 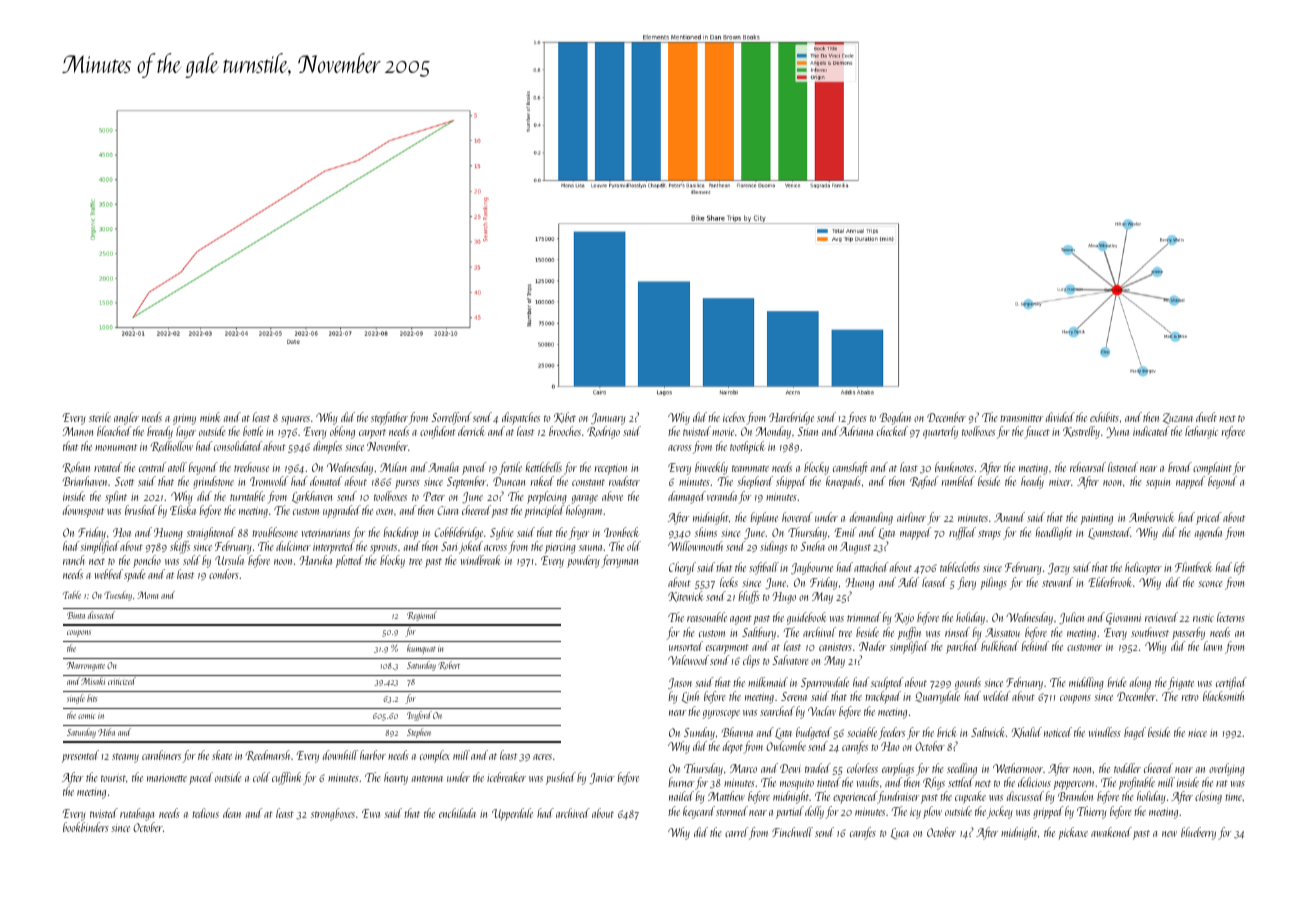 What do you see at coordinates (1206, 417) in the document?
I see `dwelt` at bounding box center [1206, 417].
